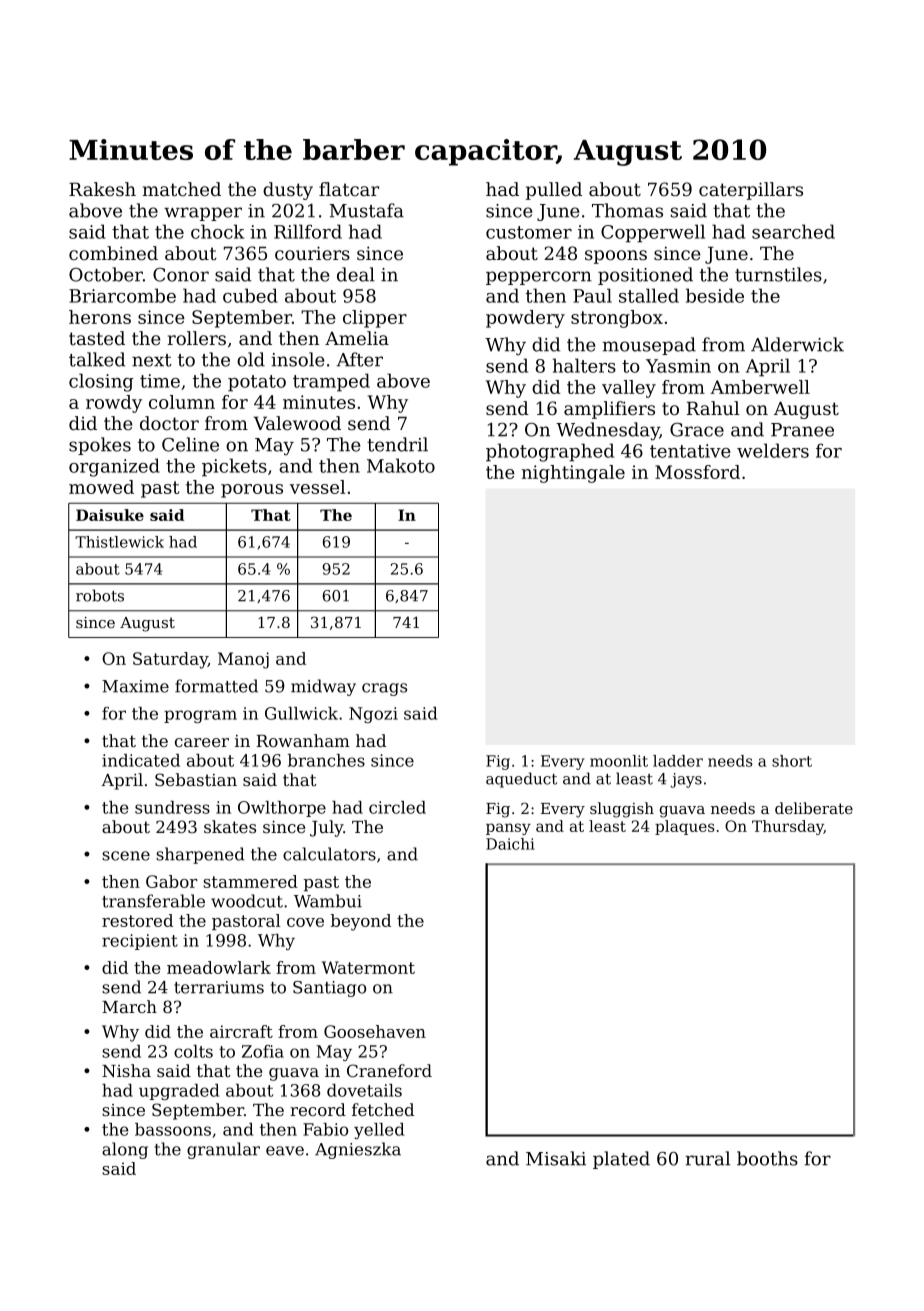  What do you see at coordinates (250, 295) in the screenshot?
I see `cubed` at bounding box center [250, 295].
